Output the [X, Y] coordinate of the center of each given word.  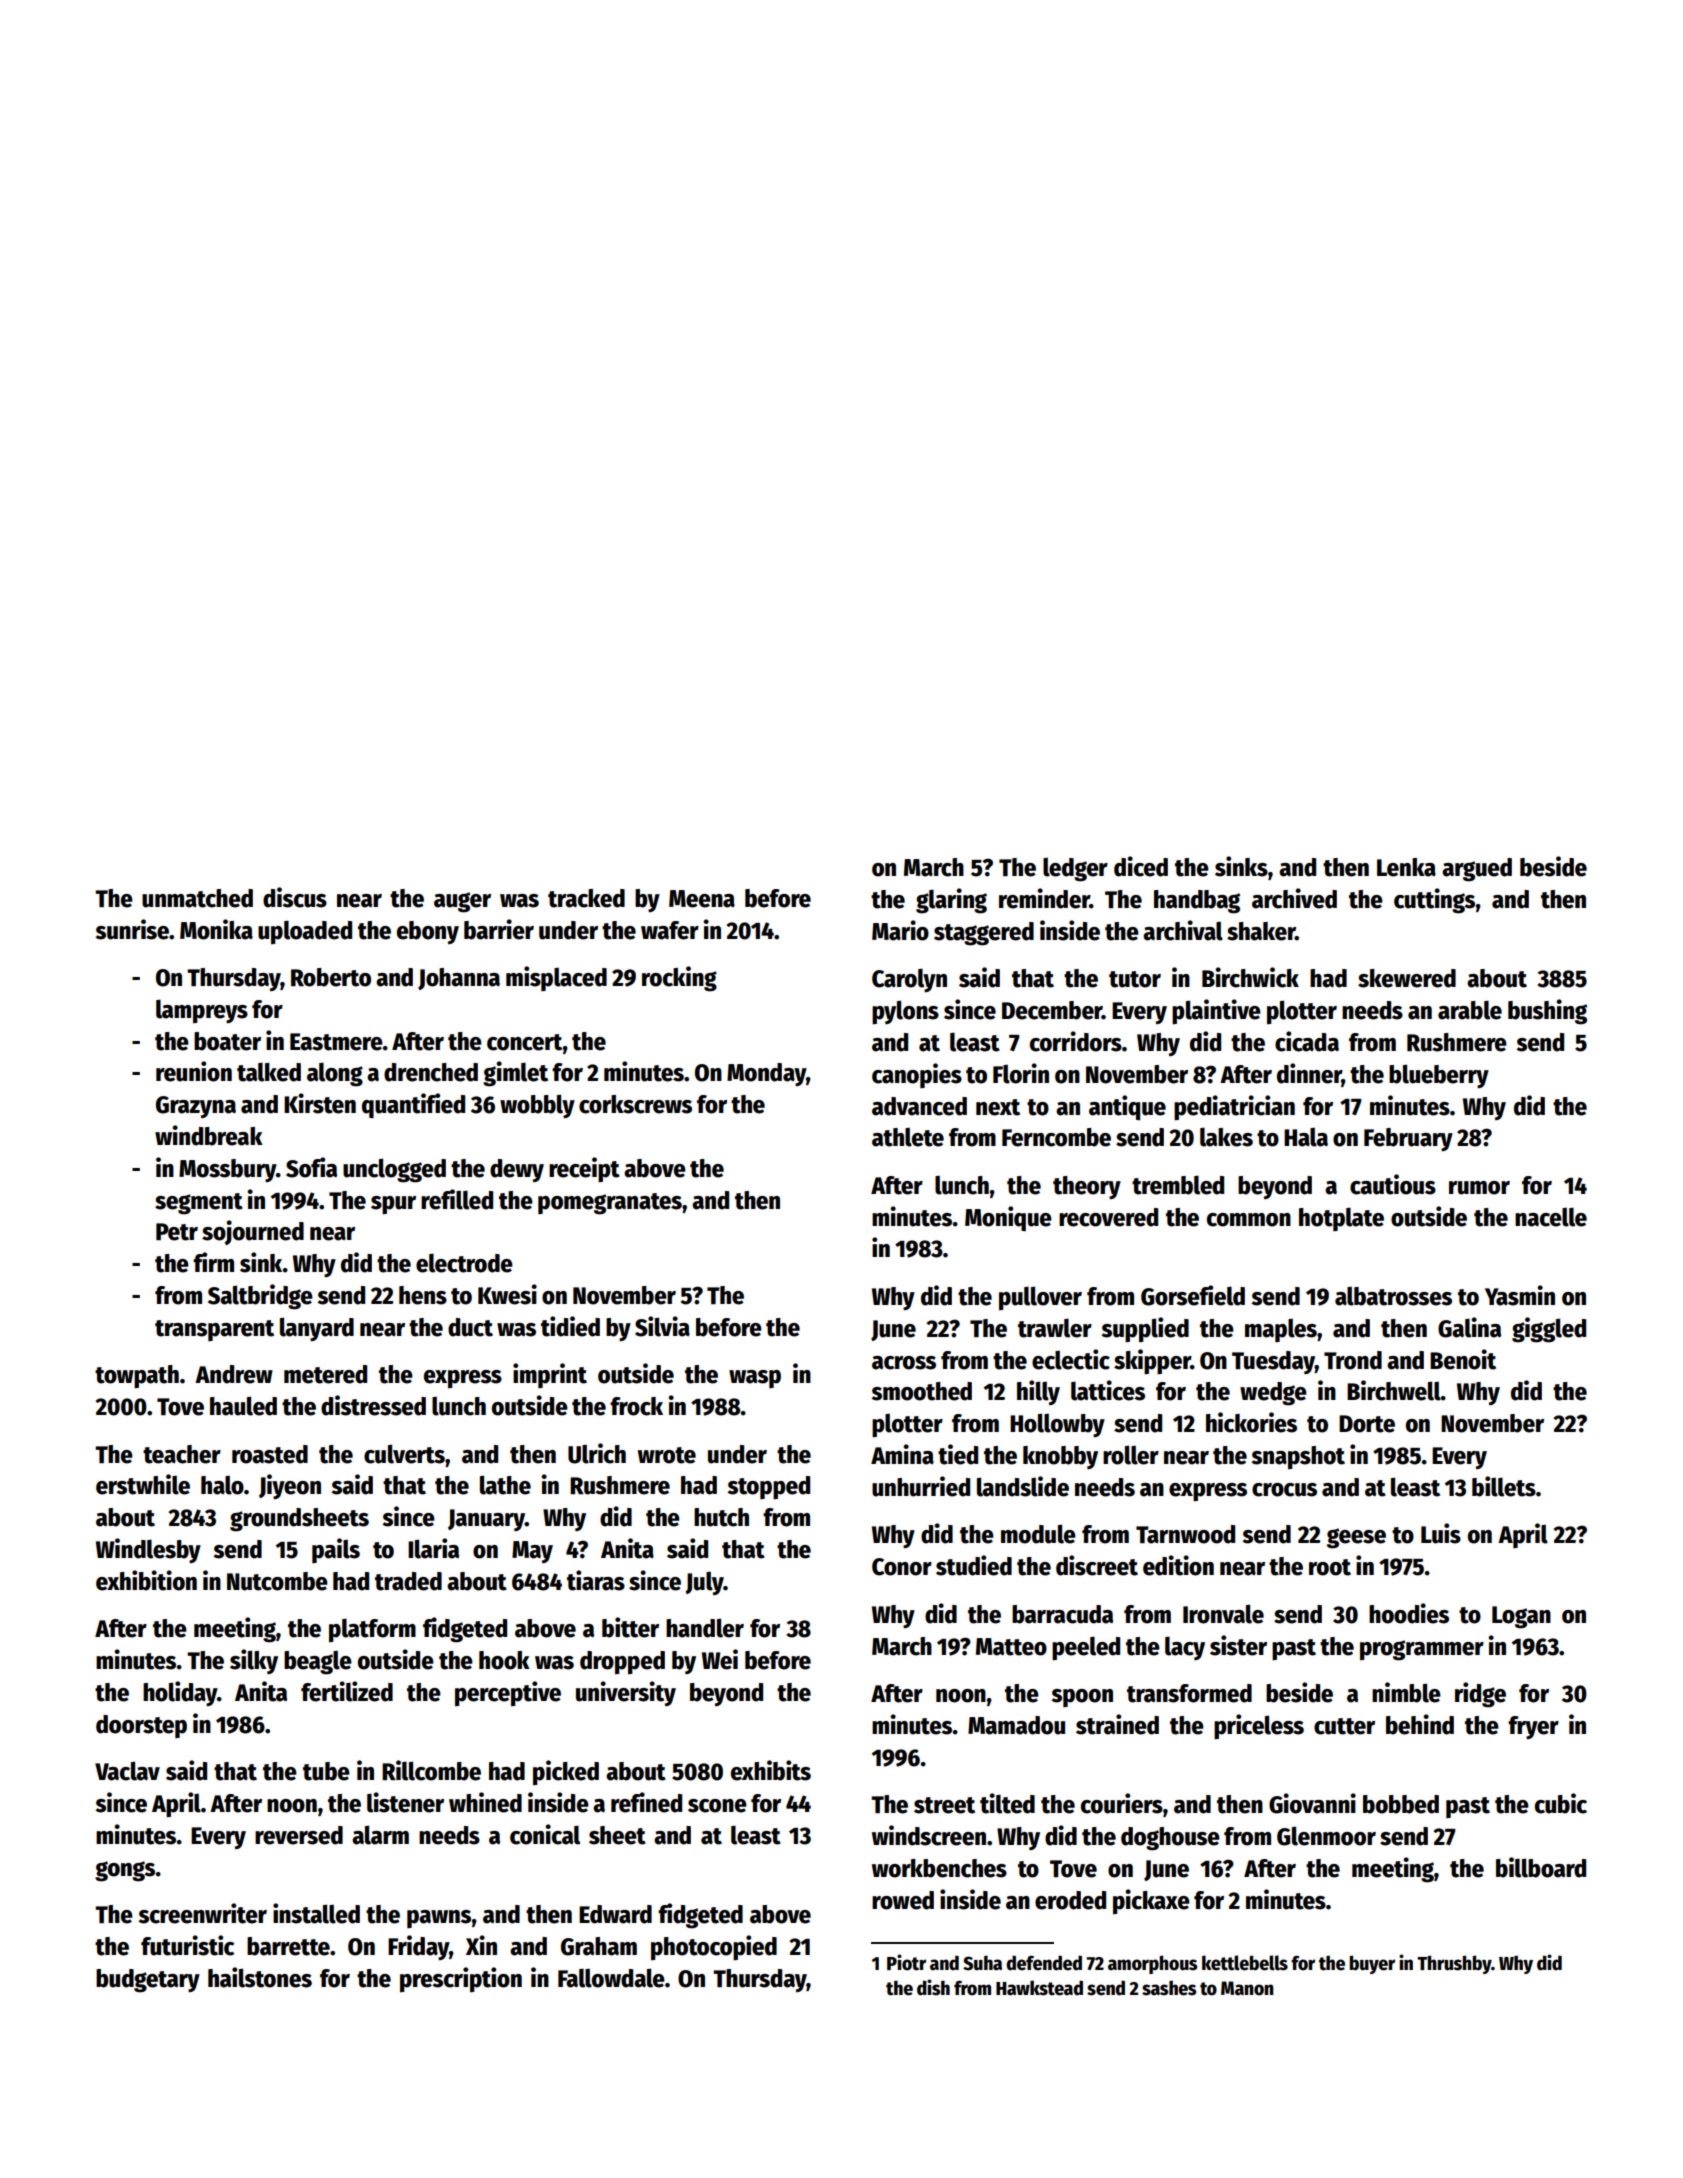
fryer [1533, 1727]
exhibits [771, 1770]
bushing [1547, 1012]
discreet [1097, 1565]
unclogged [394, 1170]
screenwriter [202, 1913]
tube [326, 1771]
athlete [908, 1137]
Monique [1008, 1218]
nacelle [1551, 1217]
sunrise [132, 929]
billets [1504, 1486]
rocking [679, 979]
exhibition [146, 1580]
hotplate [1341, 1219]
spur [393, 1205]
